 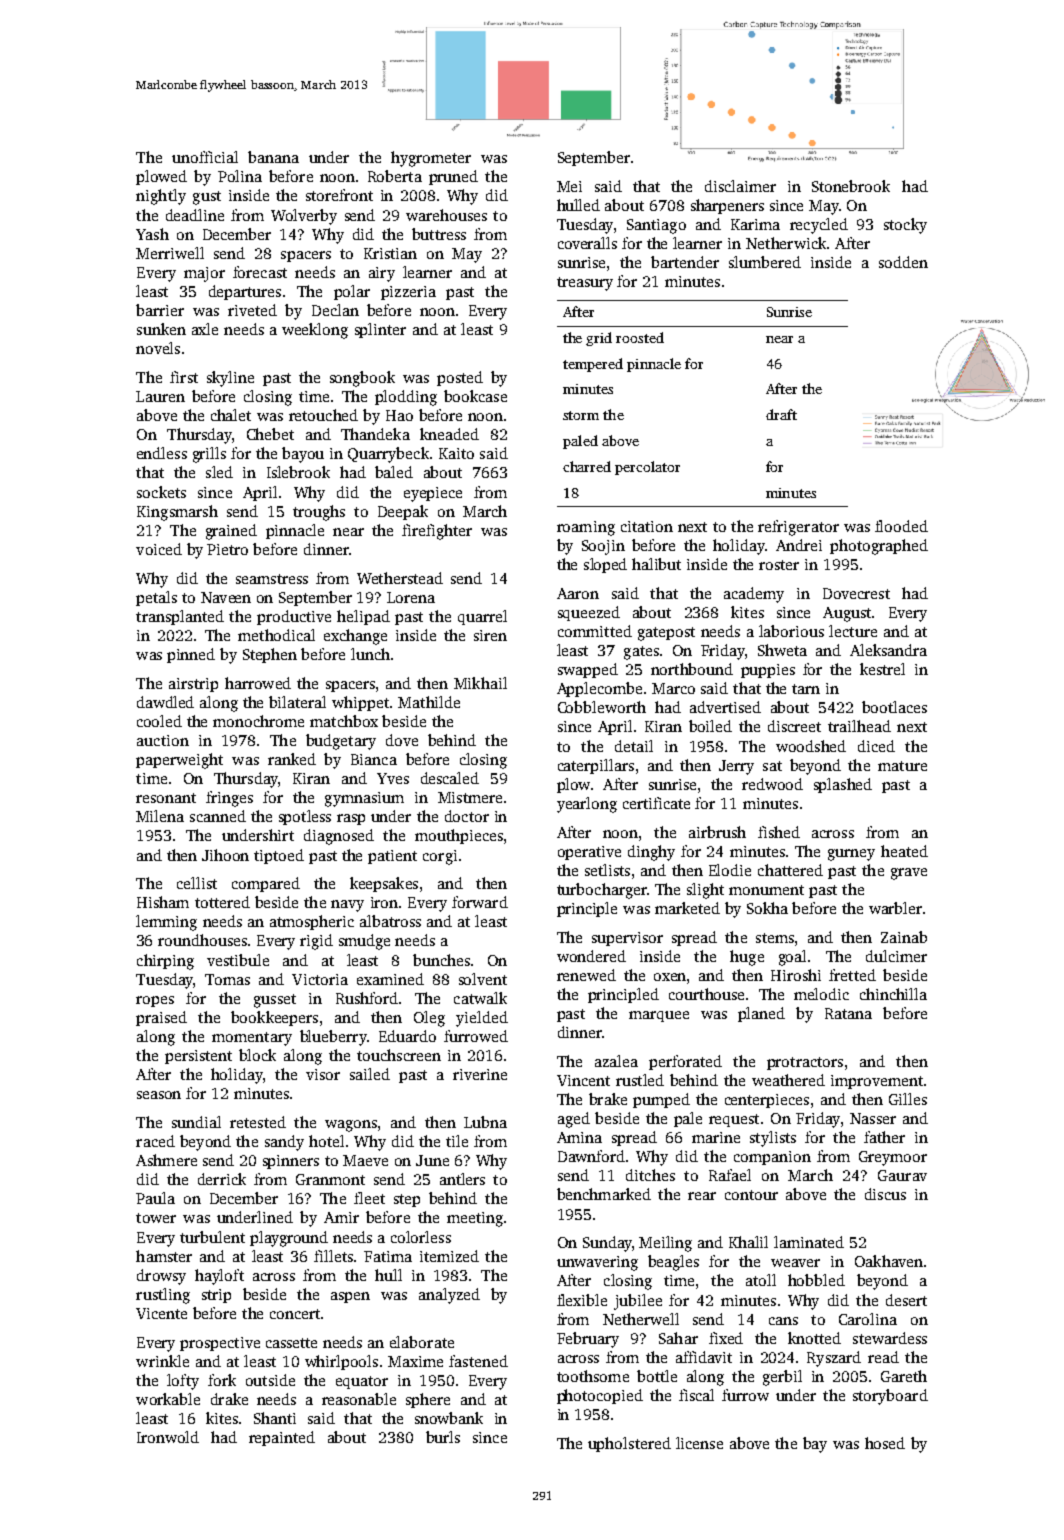 I want to click on harrowed, so click(x=258, y=683).
